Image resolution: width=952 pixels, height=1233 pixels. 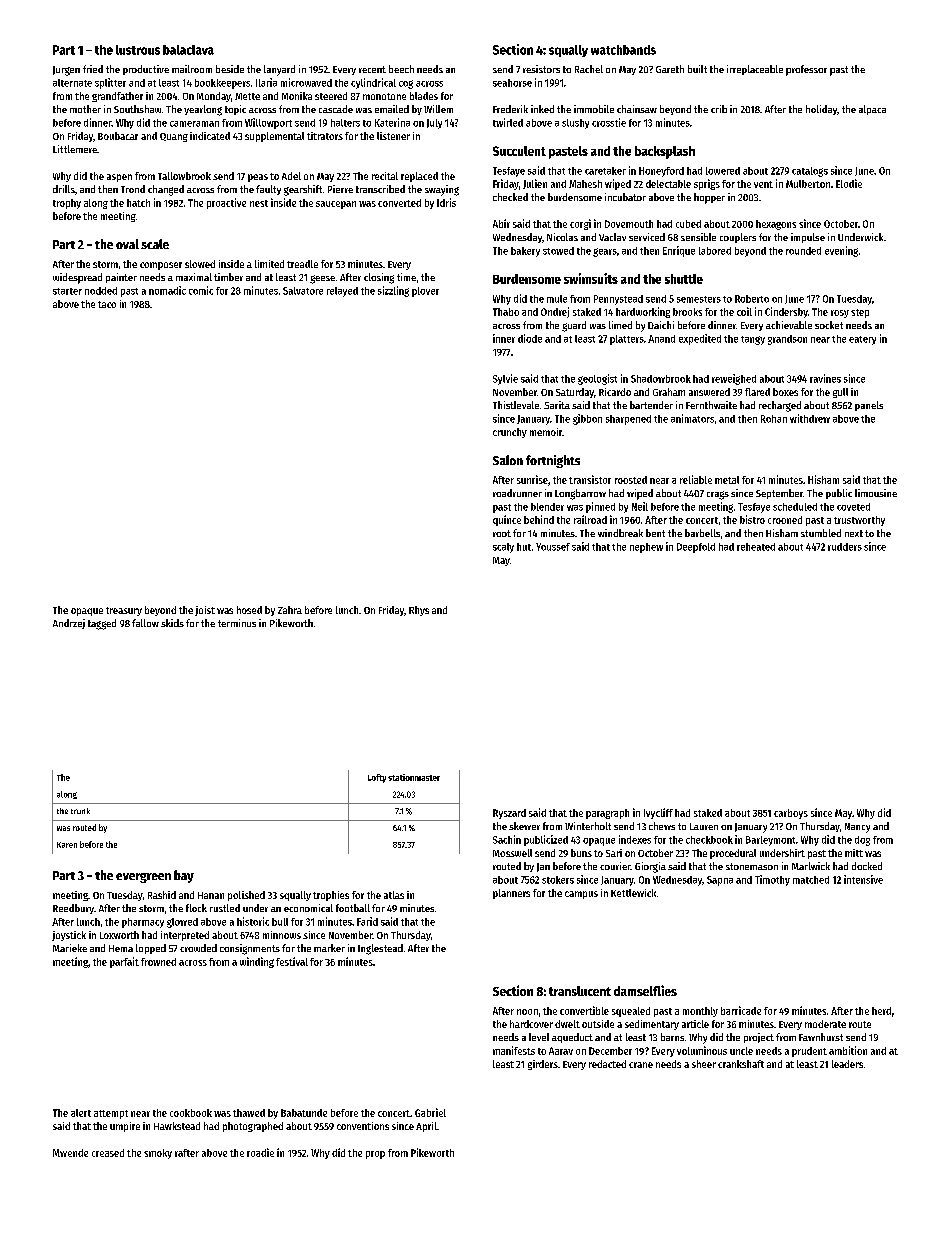 I want to click on creased, so click(x=108, y=1153).
